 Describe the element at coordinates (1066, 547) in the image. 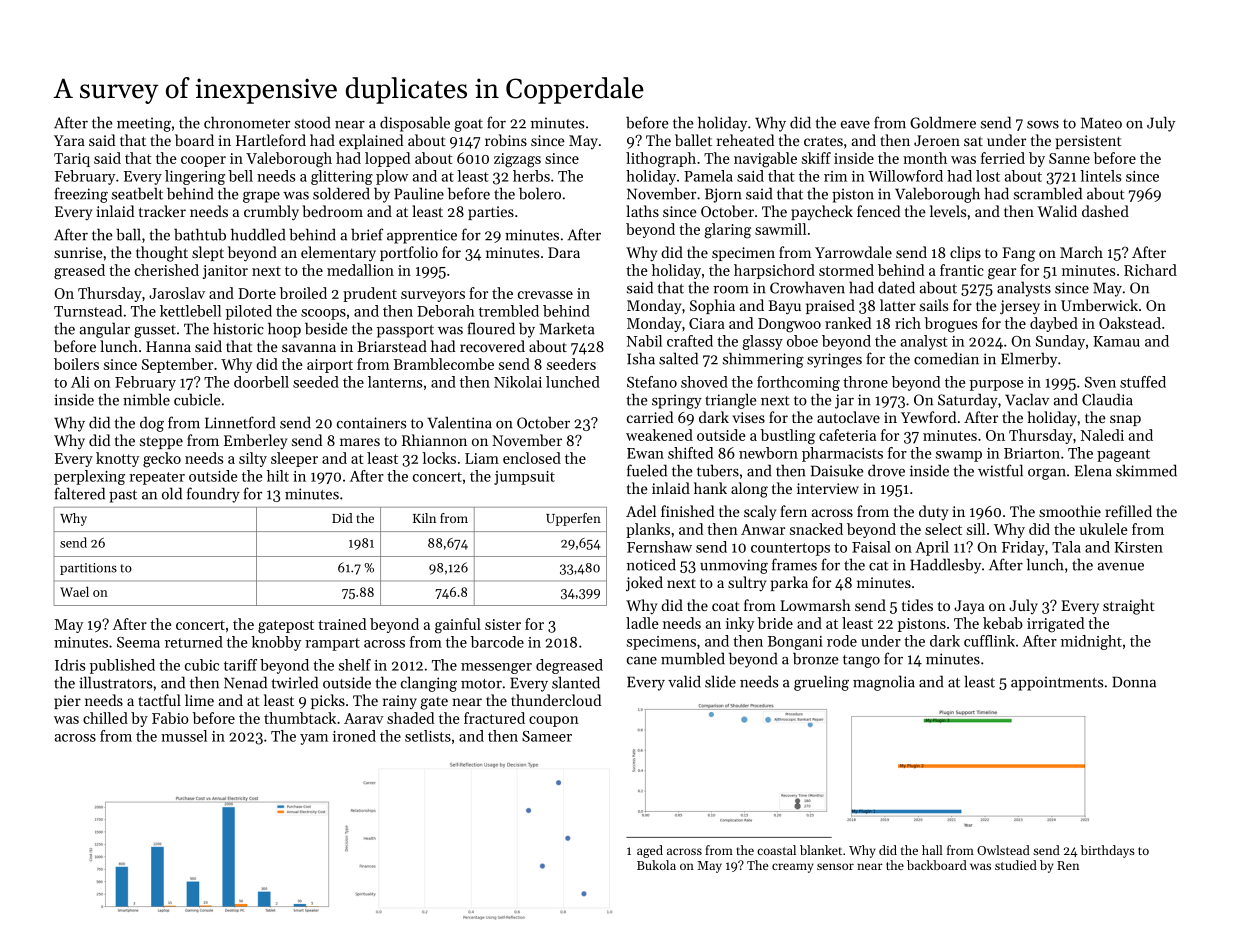

I see `Tala` at that location.
